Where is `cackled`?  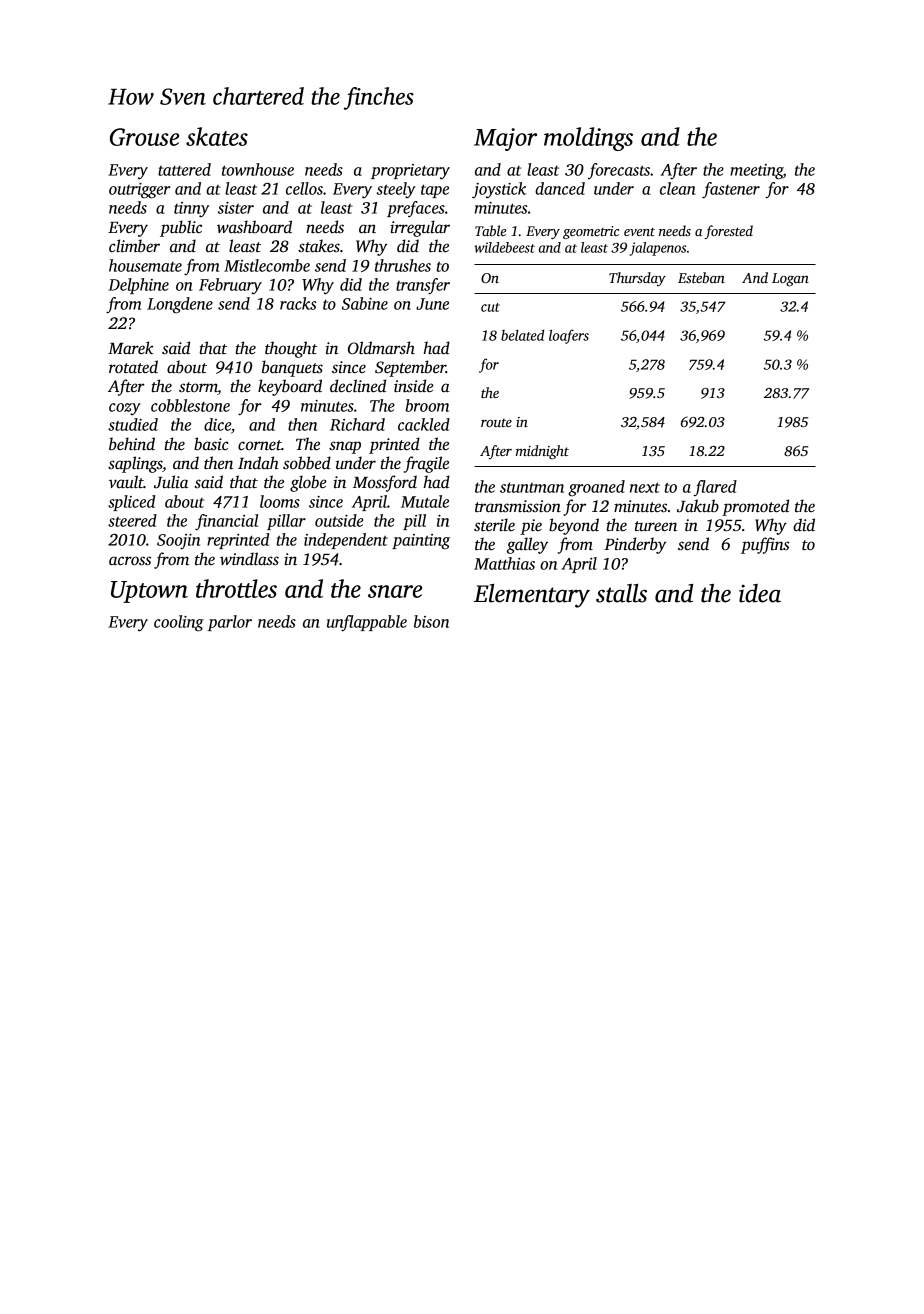 cackled is located at coordinates (424, 424).
